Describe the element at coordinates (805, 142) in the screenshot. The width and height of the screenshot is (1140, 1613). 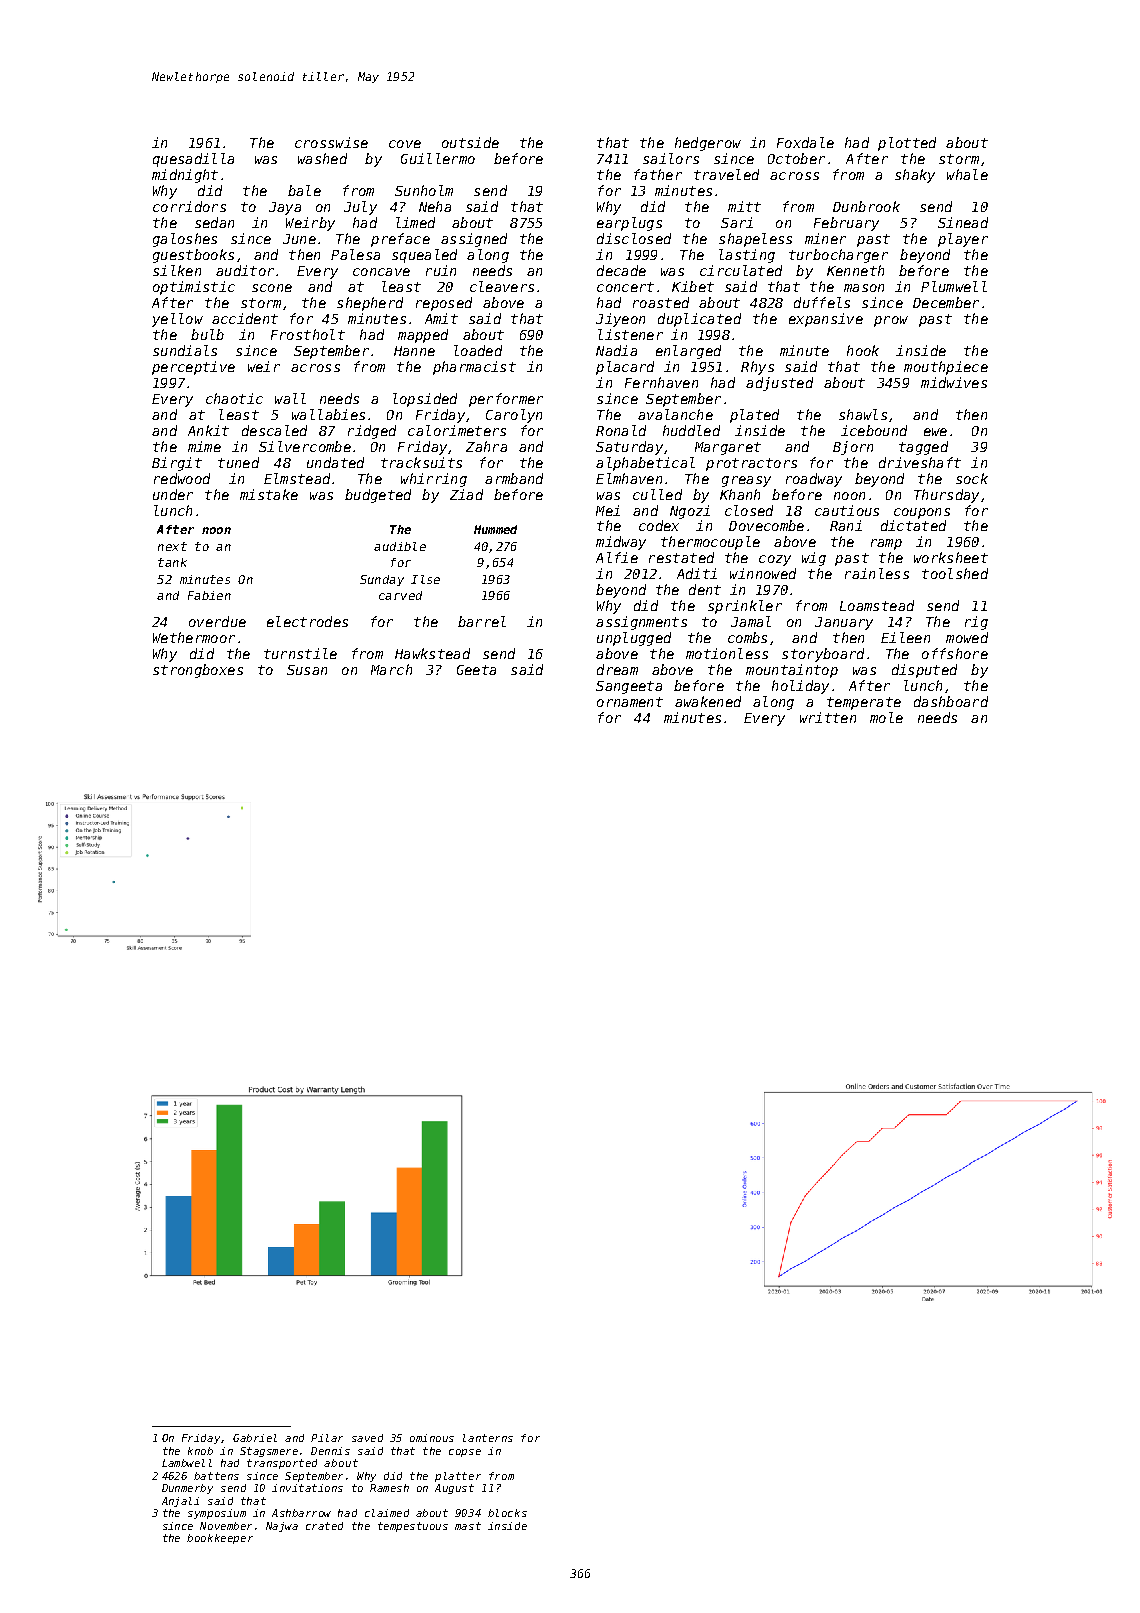
I see `Foxdale` at that location.
